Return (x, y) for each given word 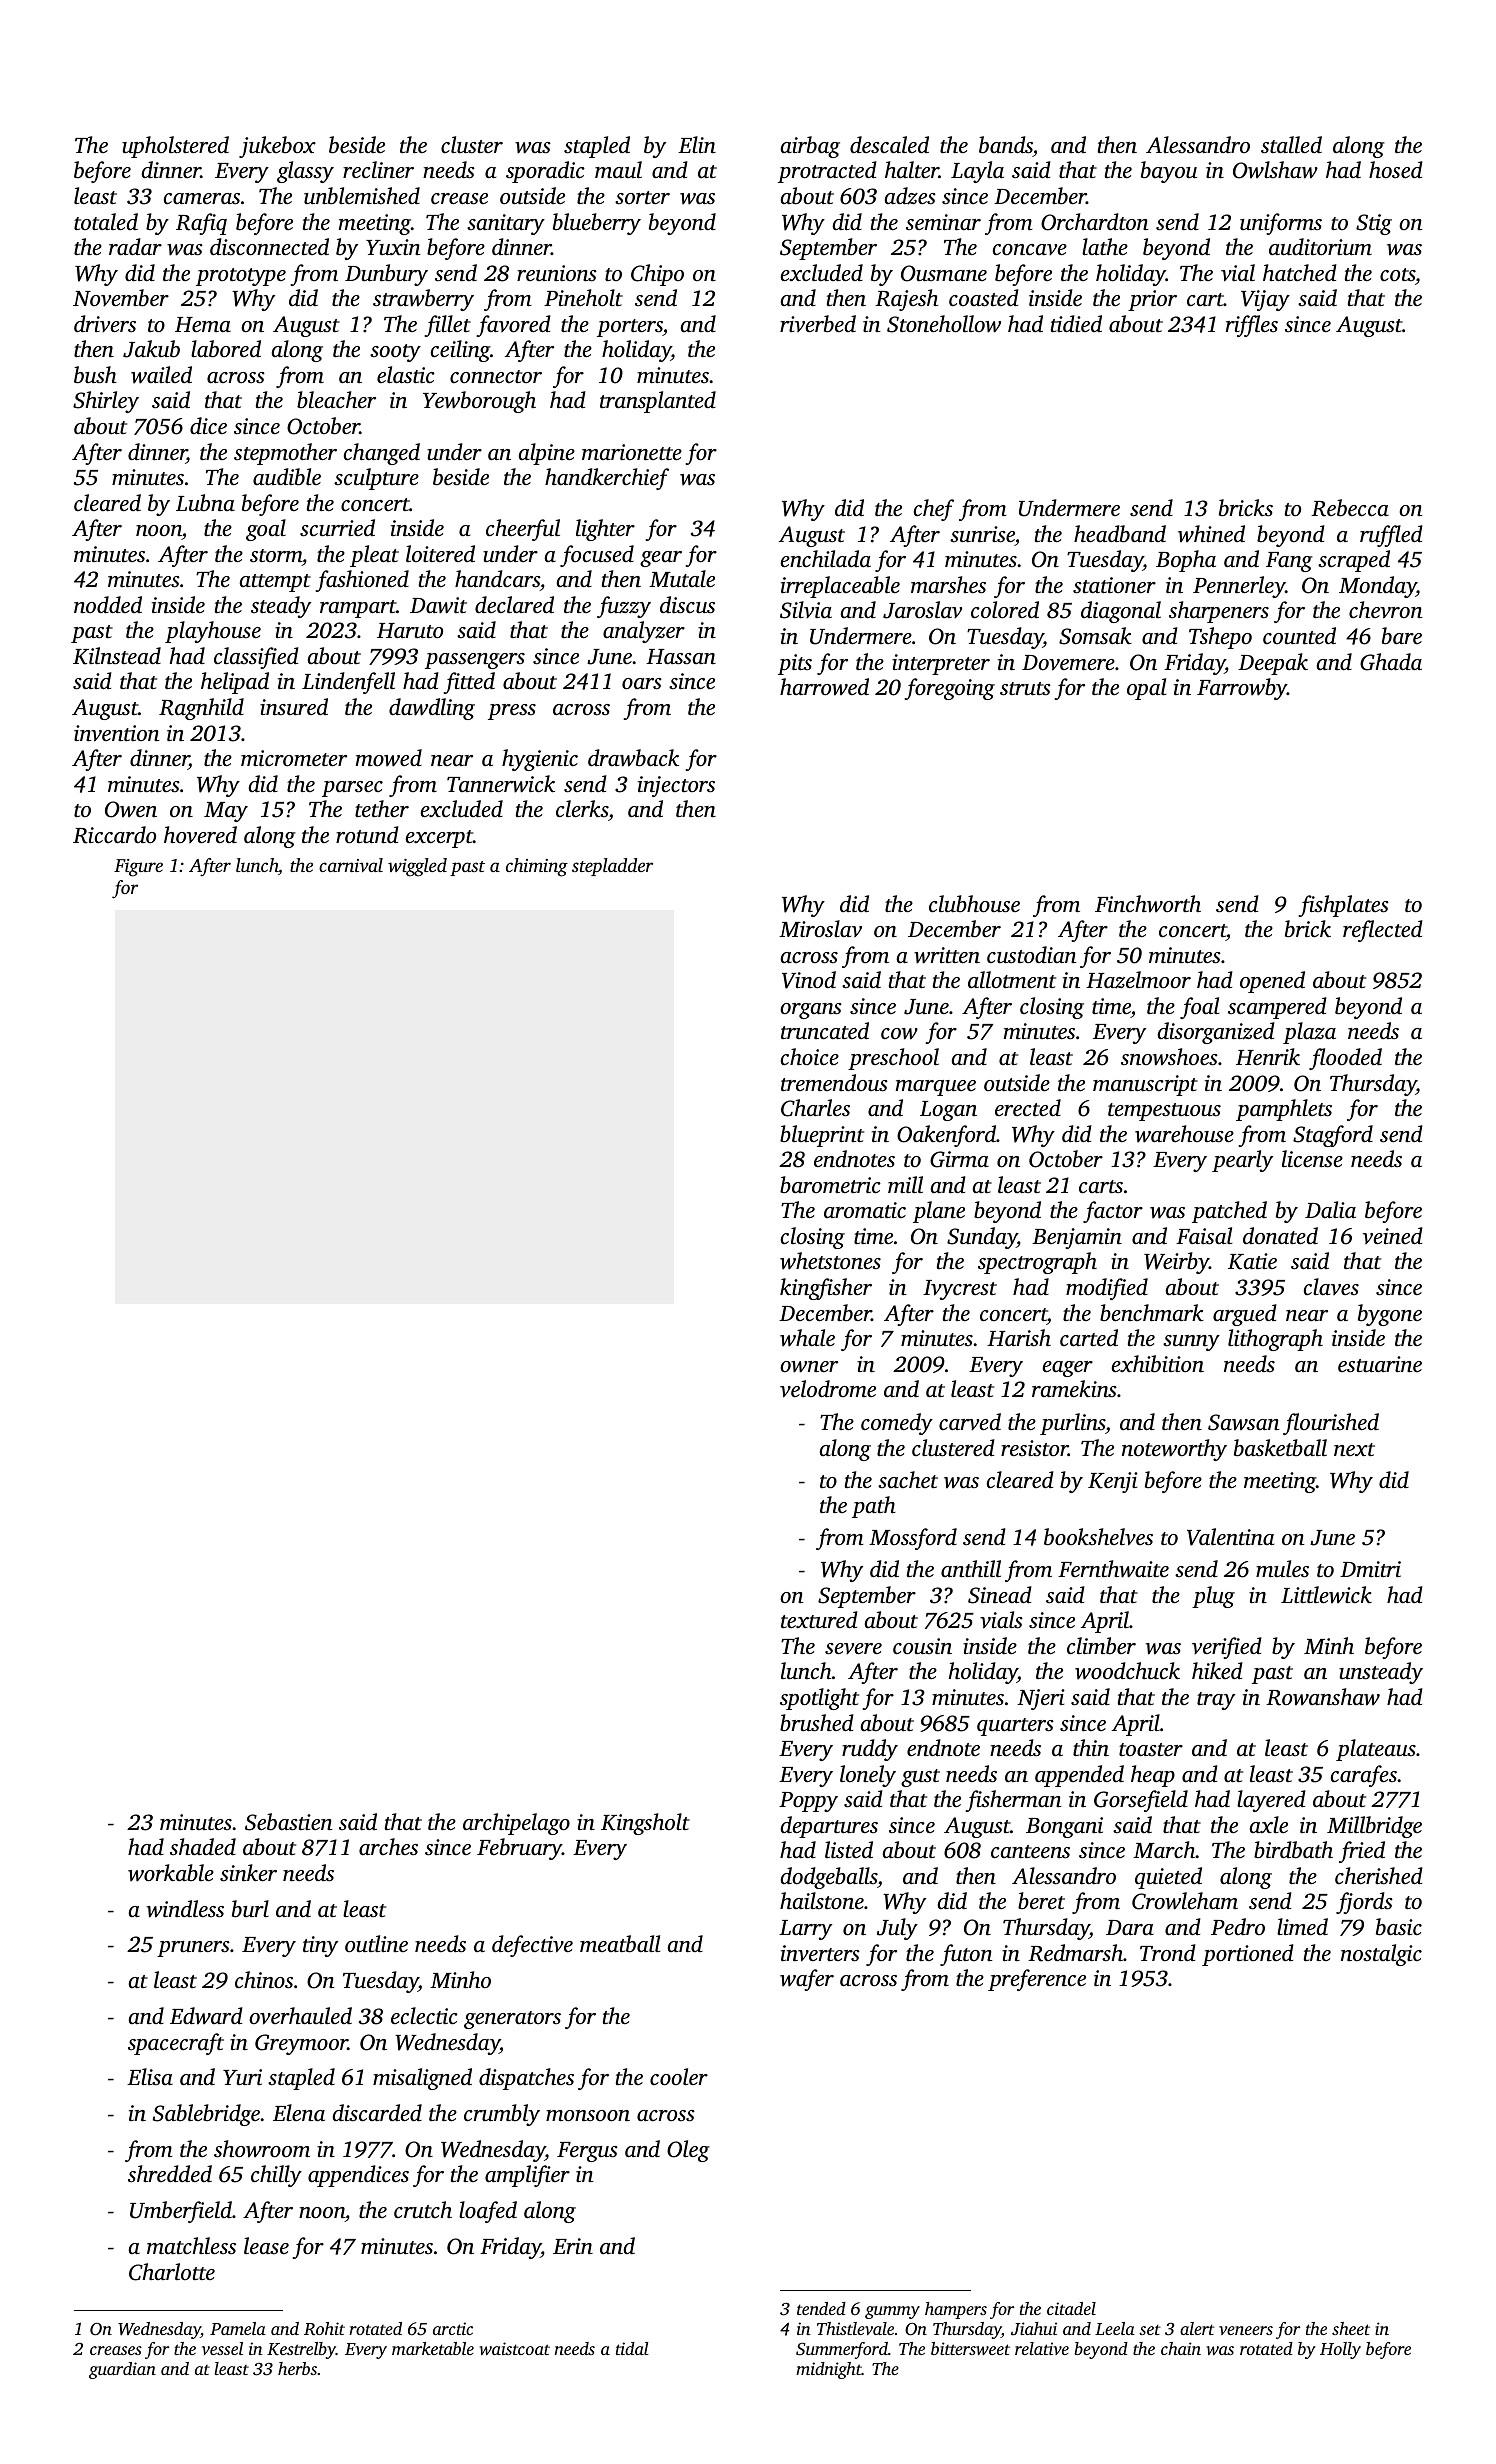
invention (117, 733)
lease (266, 2245)
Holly (1340, 2350)
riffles (1252, 326)
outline (376, 1944)
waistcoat (515, 2348)
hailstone (822, 1901)
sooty (395, 353)
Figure (138, 868)
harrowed (824, 687)
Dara (1130, 1927)
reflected (1383, 931)
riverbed (818, 324)
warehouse (1184, 1134)
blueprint (822, 1136)
